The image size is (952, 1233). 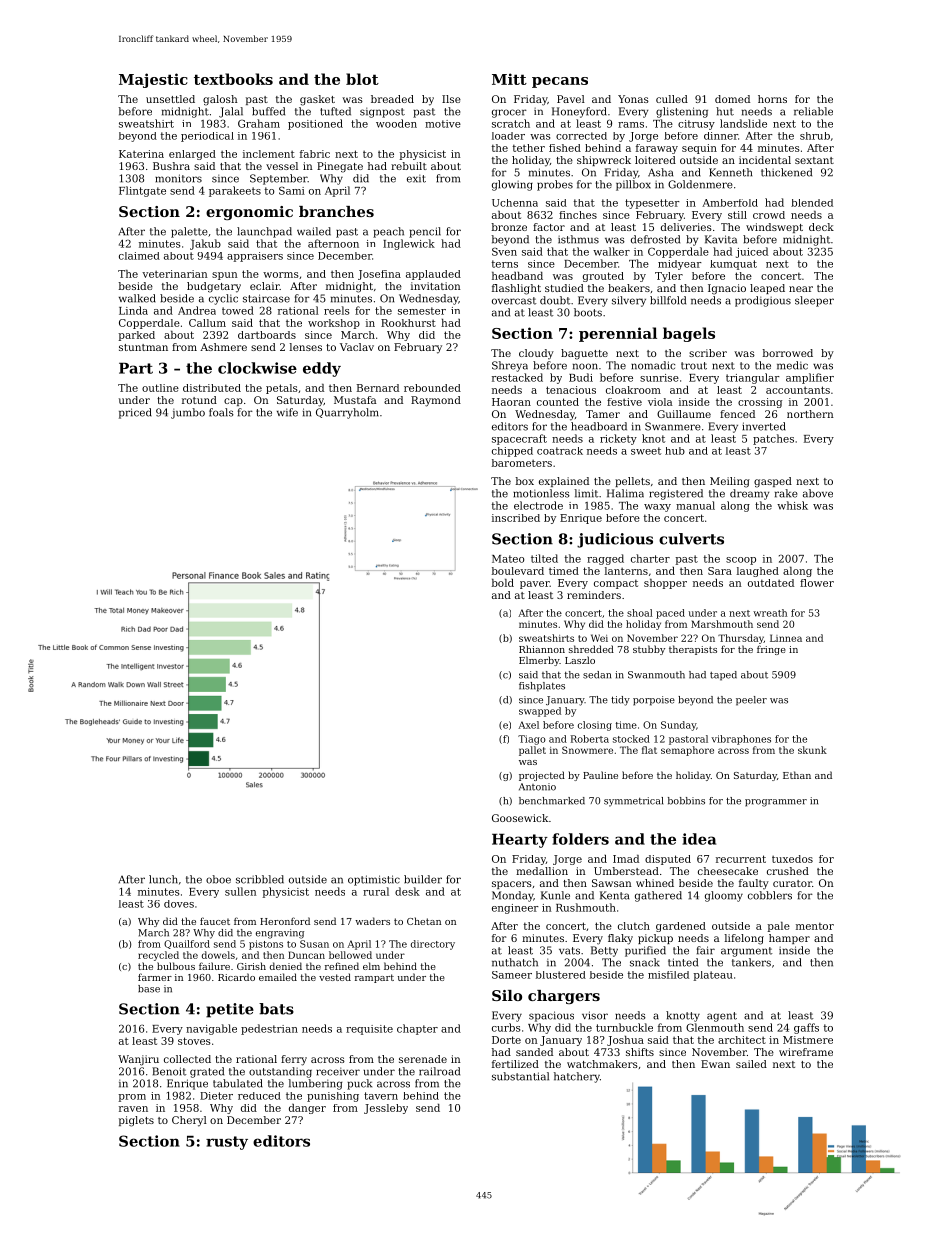 I want to click on recycled, so click(x=158, y=956).
